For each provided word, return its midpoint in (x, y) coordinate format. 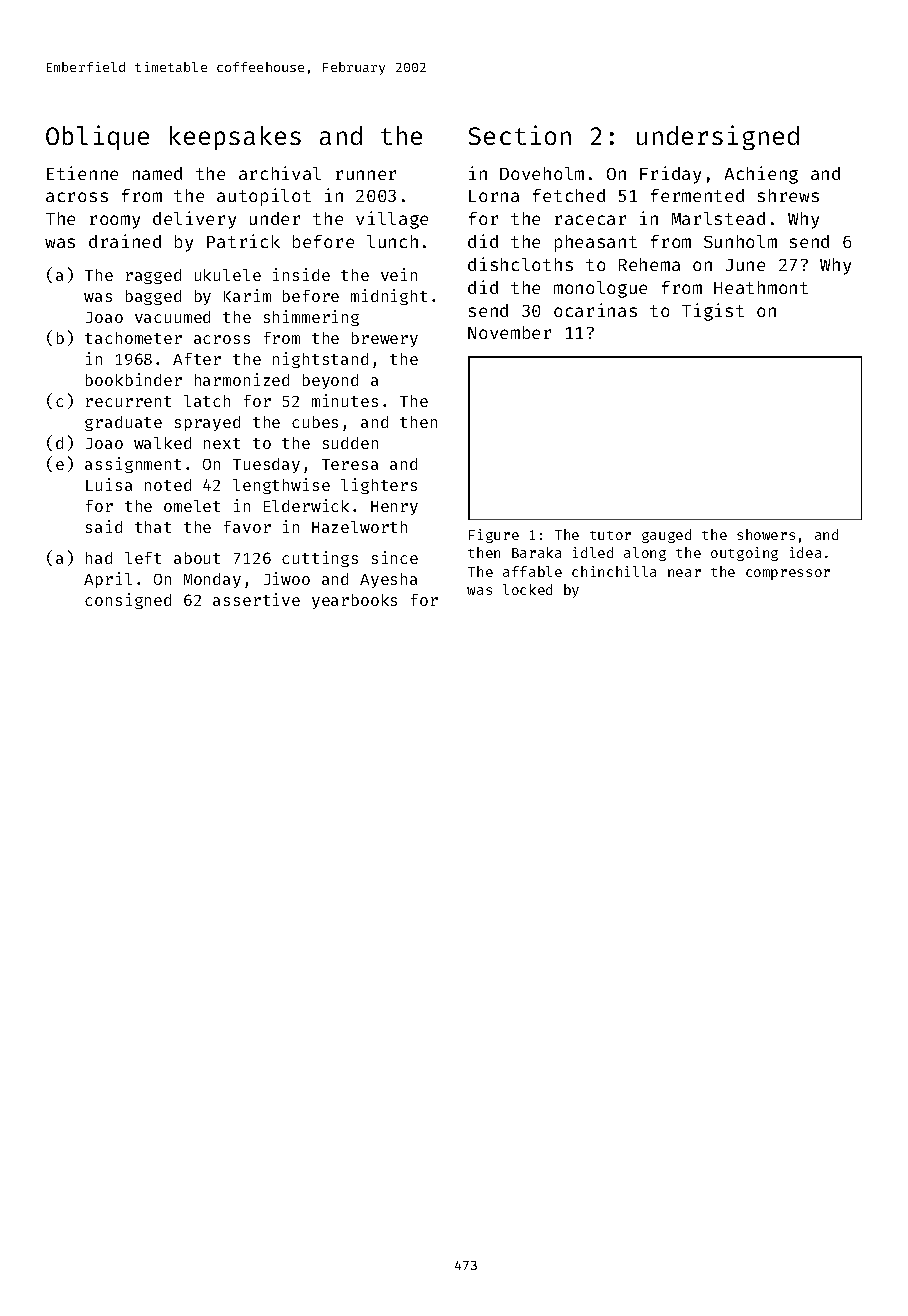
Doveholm (542, 173)
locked (527, 589)
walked (162, 443)
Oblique (97, 137)
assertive (256, 599)
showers (766, 534)
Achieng (761, 175)
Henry (394, 508)
